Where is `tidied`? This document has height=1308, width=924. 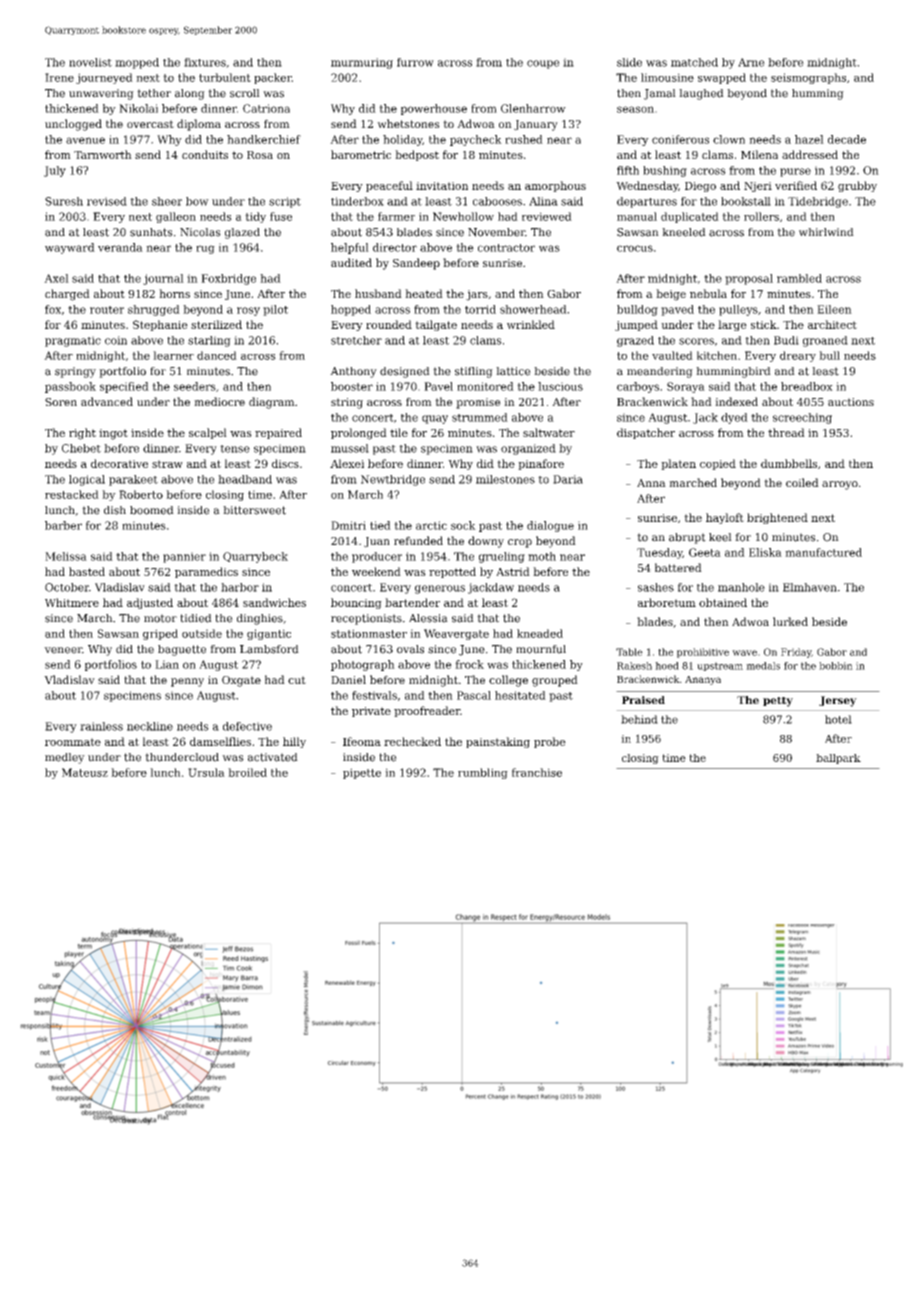 tidied is located at coordinates (196, 618).
